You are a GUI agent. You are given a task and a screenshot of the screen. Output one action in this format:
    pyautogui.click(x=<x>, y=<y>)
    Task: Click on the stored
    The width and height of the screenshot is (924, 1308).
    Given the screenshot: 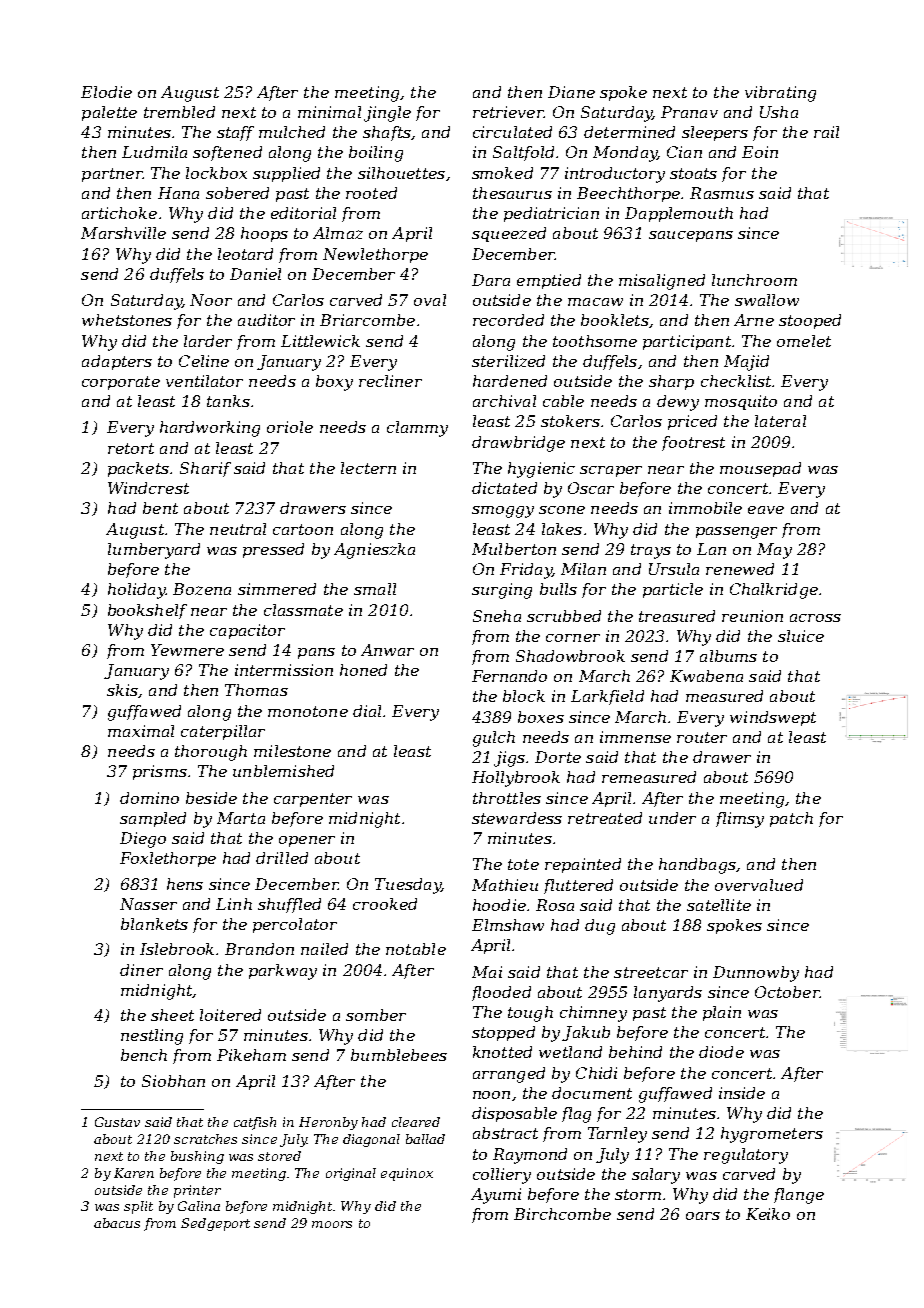 What is the action you would take?
    pyautogui.click(x=279, y=1156)
